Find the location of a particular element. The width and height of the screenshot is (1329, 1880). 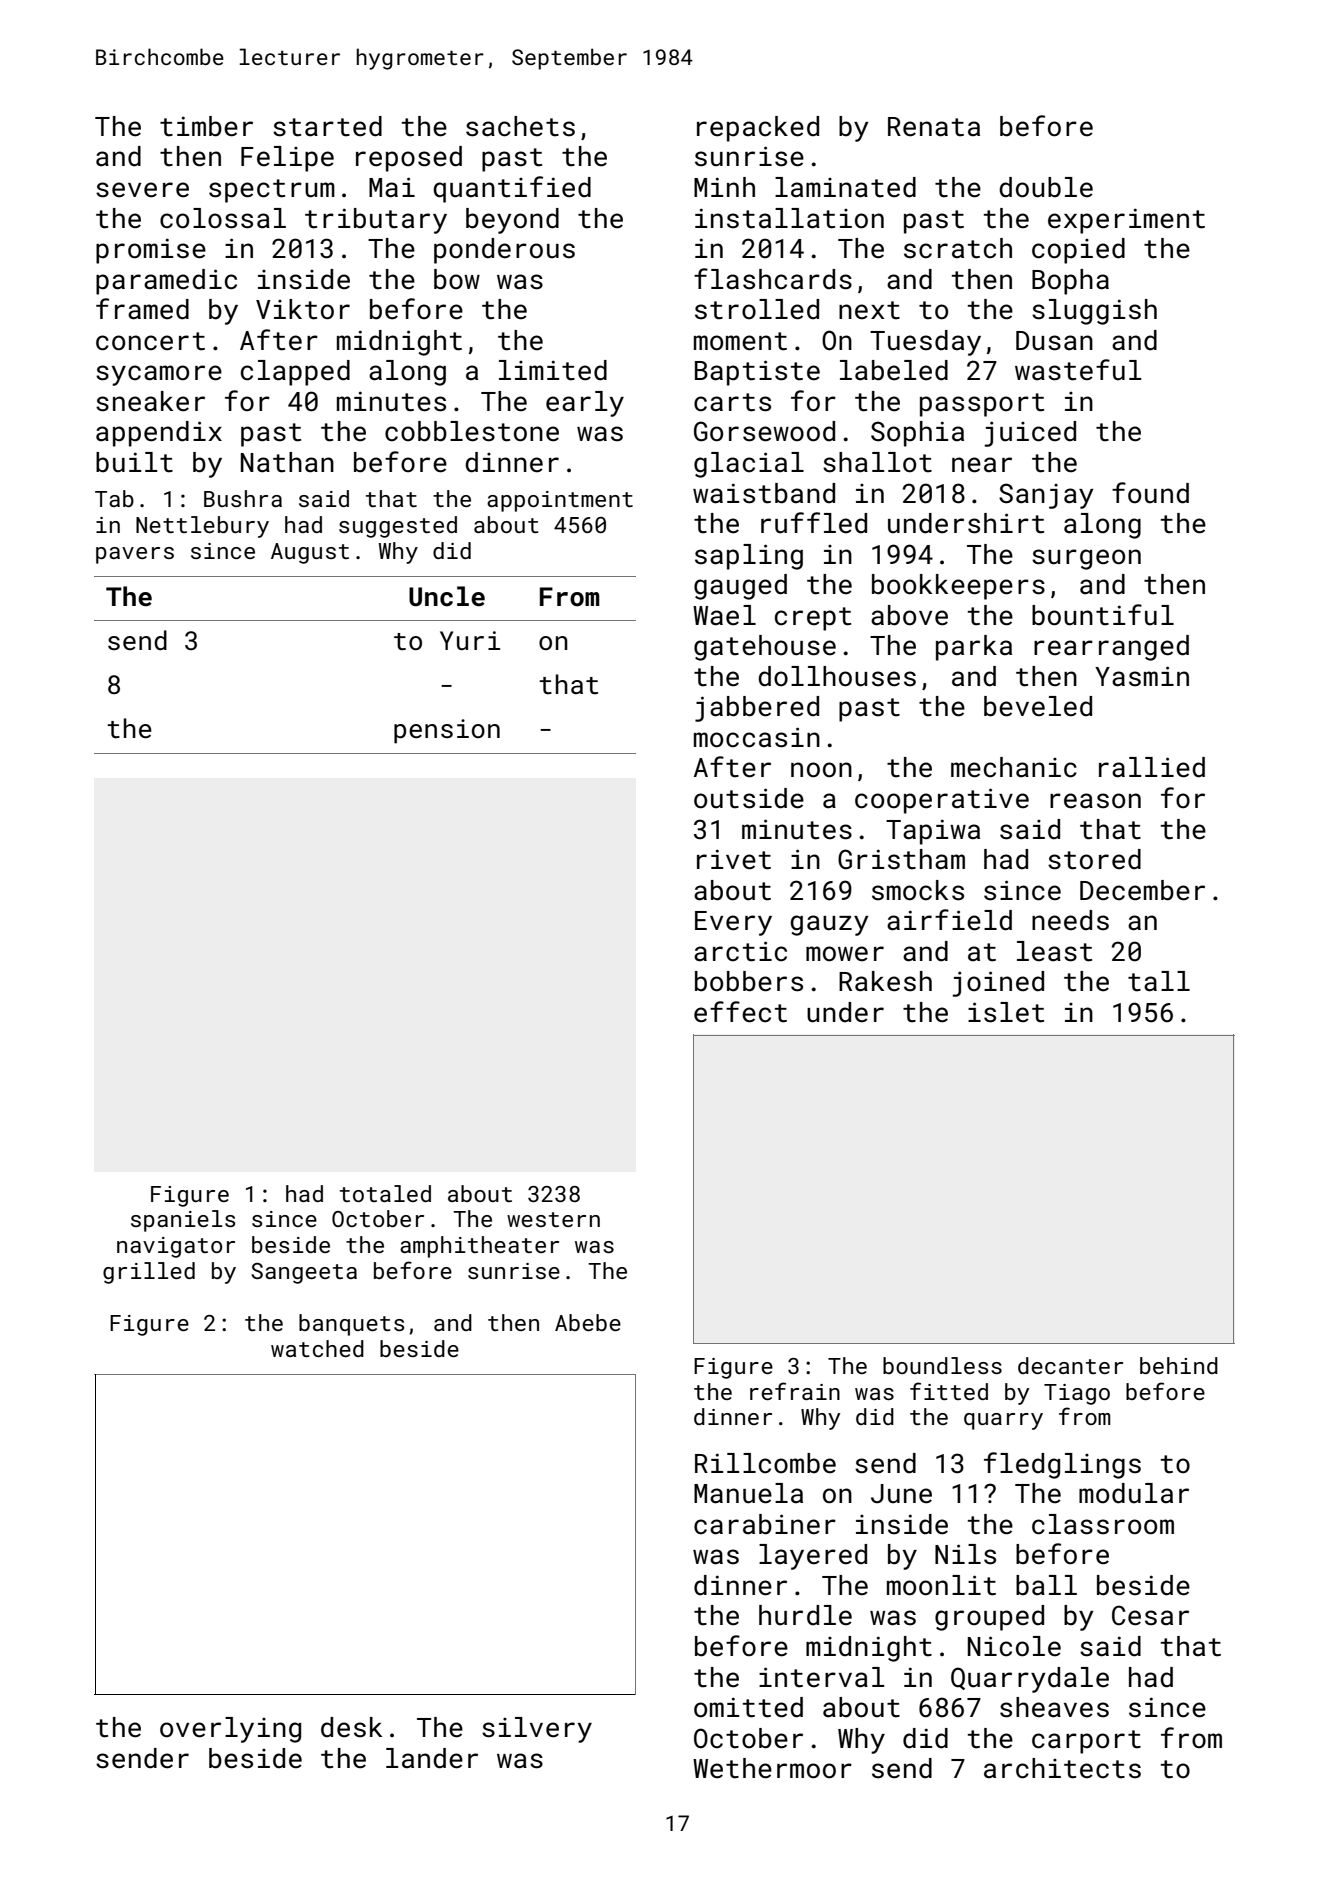

needs is located at coordinates (1070, 920).
